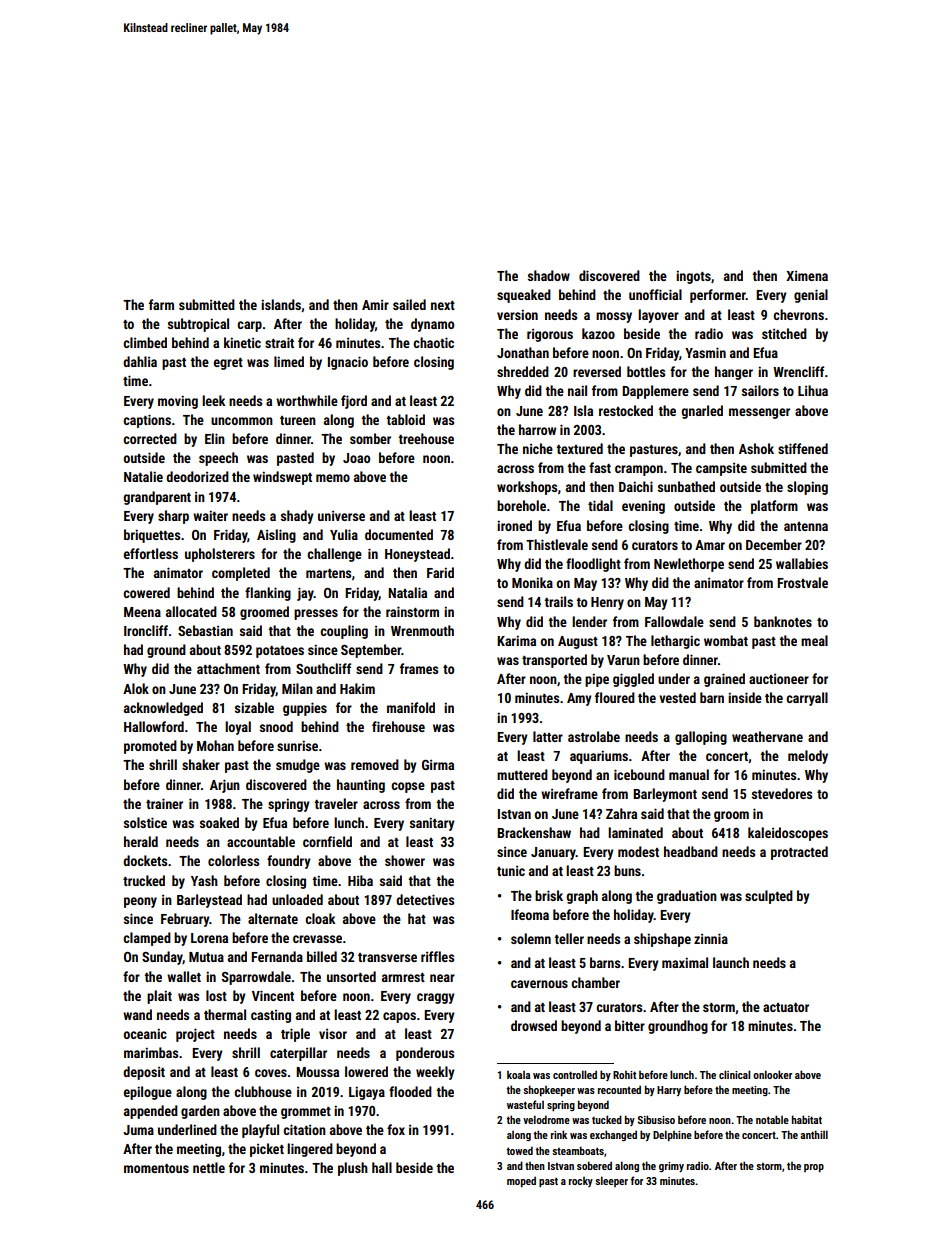 This document has height=1233, width=952. Describe the element at coordinates (425, 1054) in the document. I see `ponderous` at that location.
